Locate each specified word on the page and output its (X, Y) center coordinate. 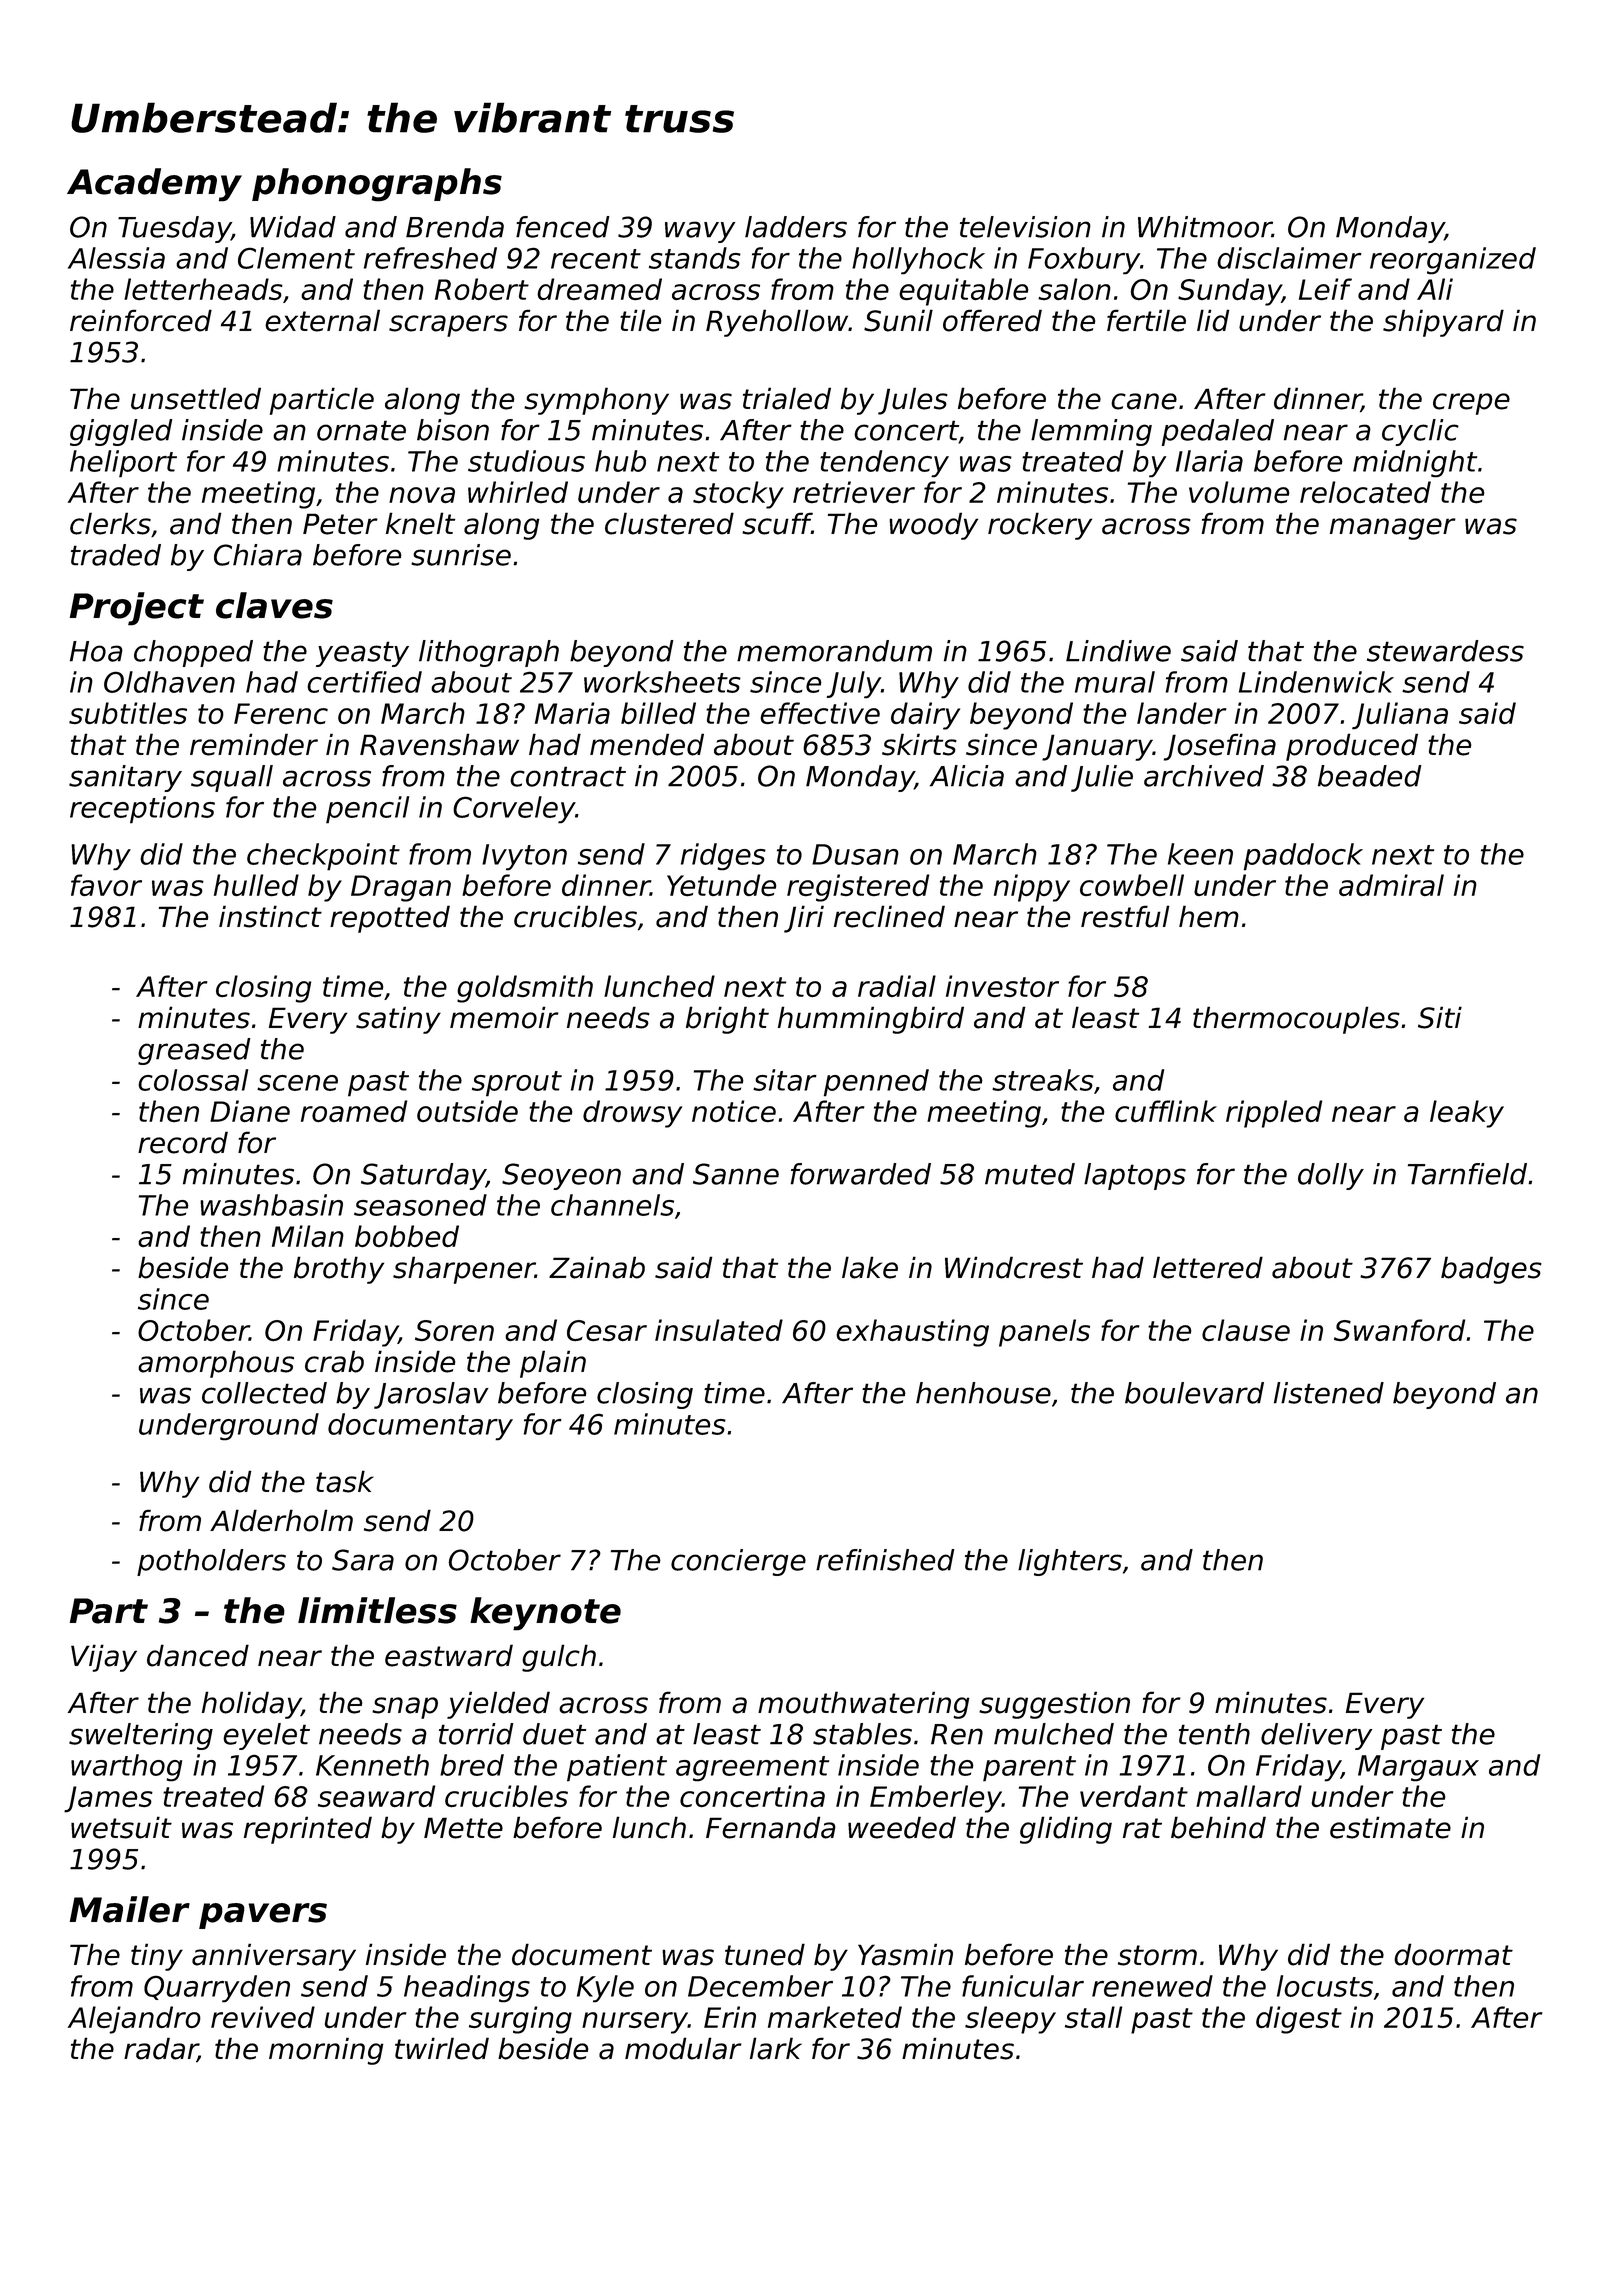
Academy (154, 185)
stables (862, 1734)
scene (297, 1083)
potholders (211, 1562)
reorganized (1453, 260)
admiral (1391, 885)
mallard (1249, 1796)
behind (1218, 1827)
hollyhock (918, 260)
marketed (835, 2017)
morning (326, 2051)
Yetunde (722, 885)
